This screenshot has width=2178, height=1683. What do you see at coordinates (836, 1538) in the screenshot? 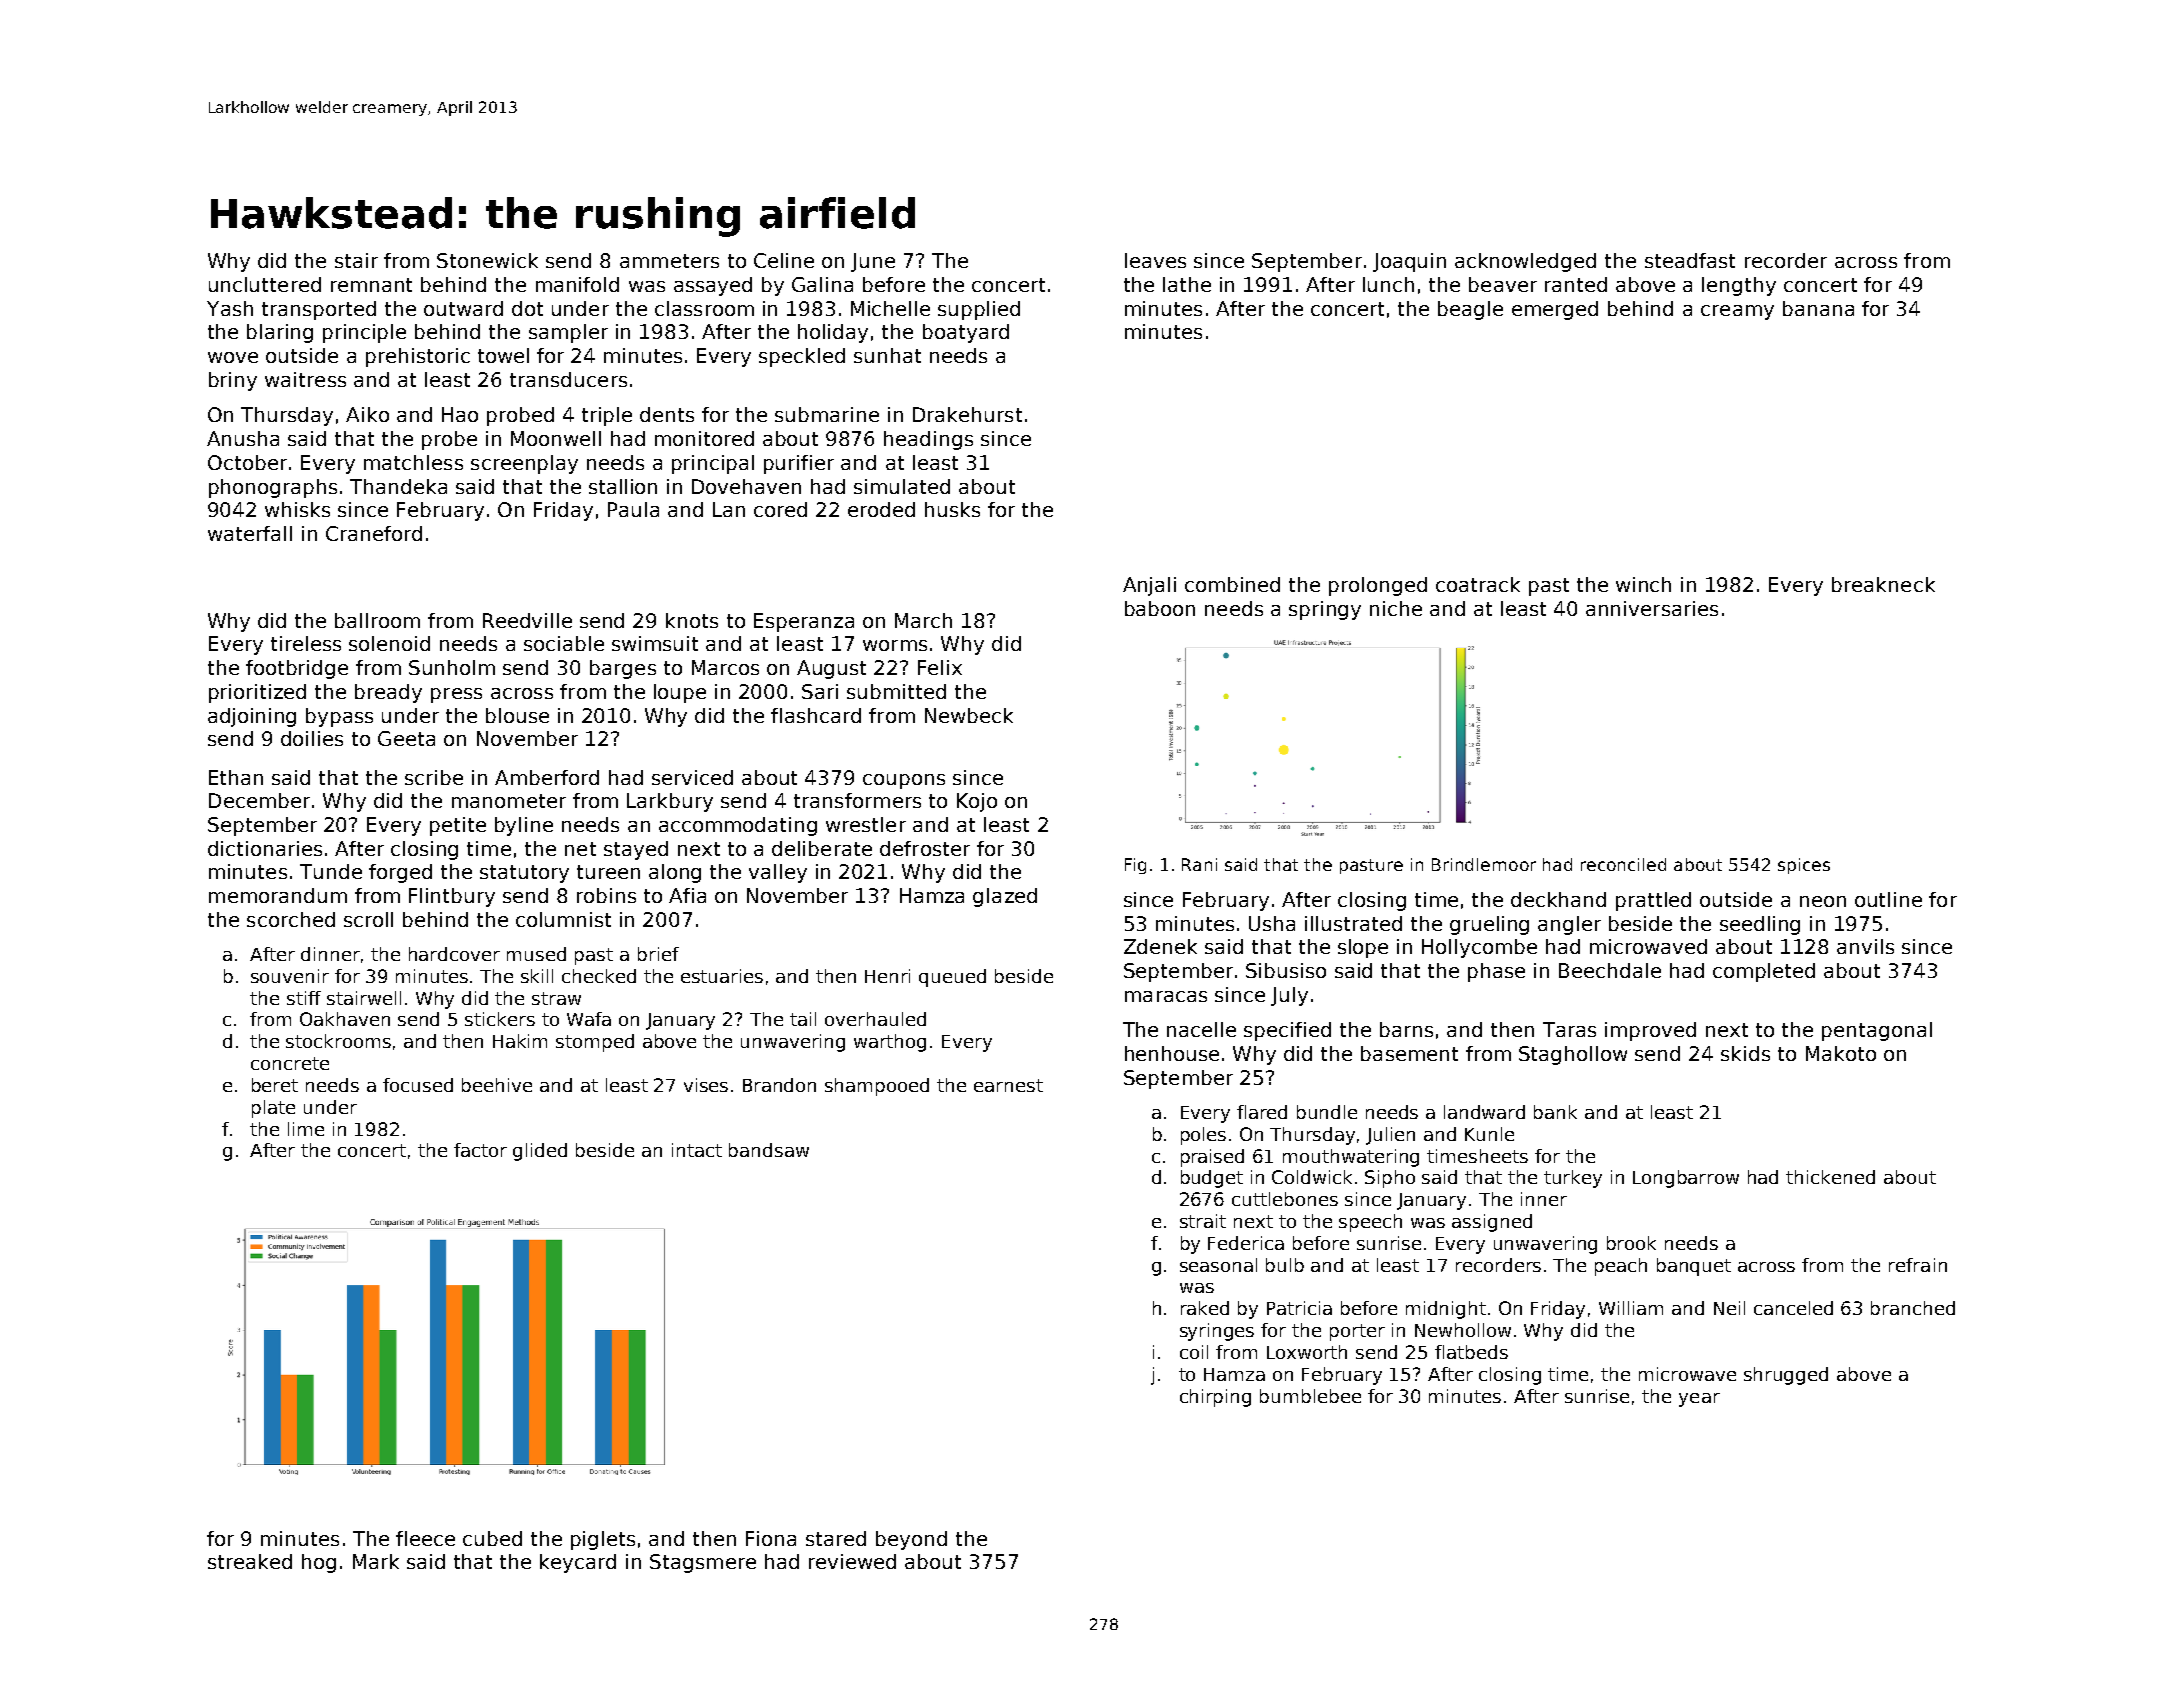
I see `stared` at bounding box center [836, 1538].
